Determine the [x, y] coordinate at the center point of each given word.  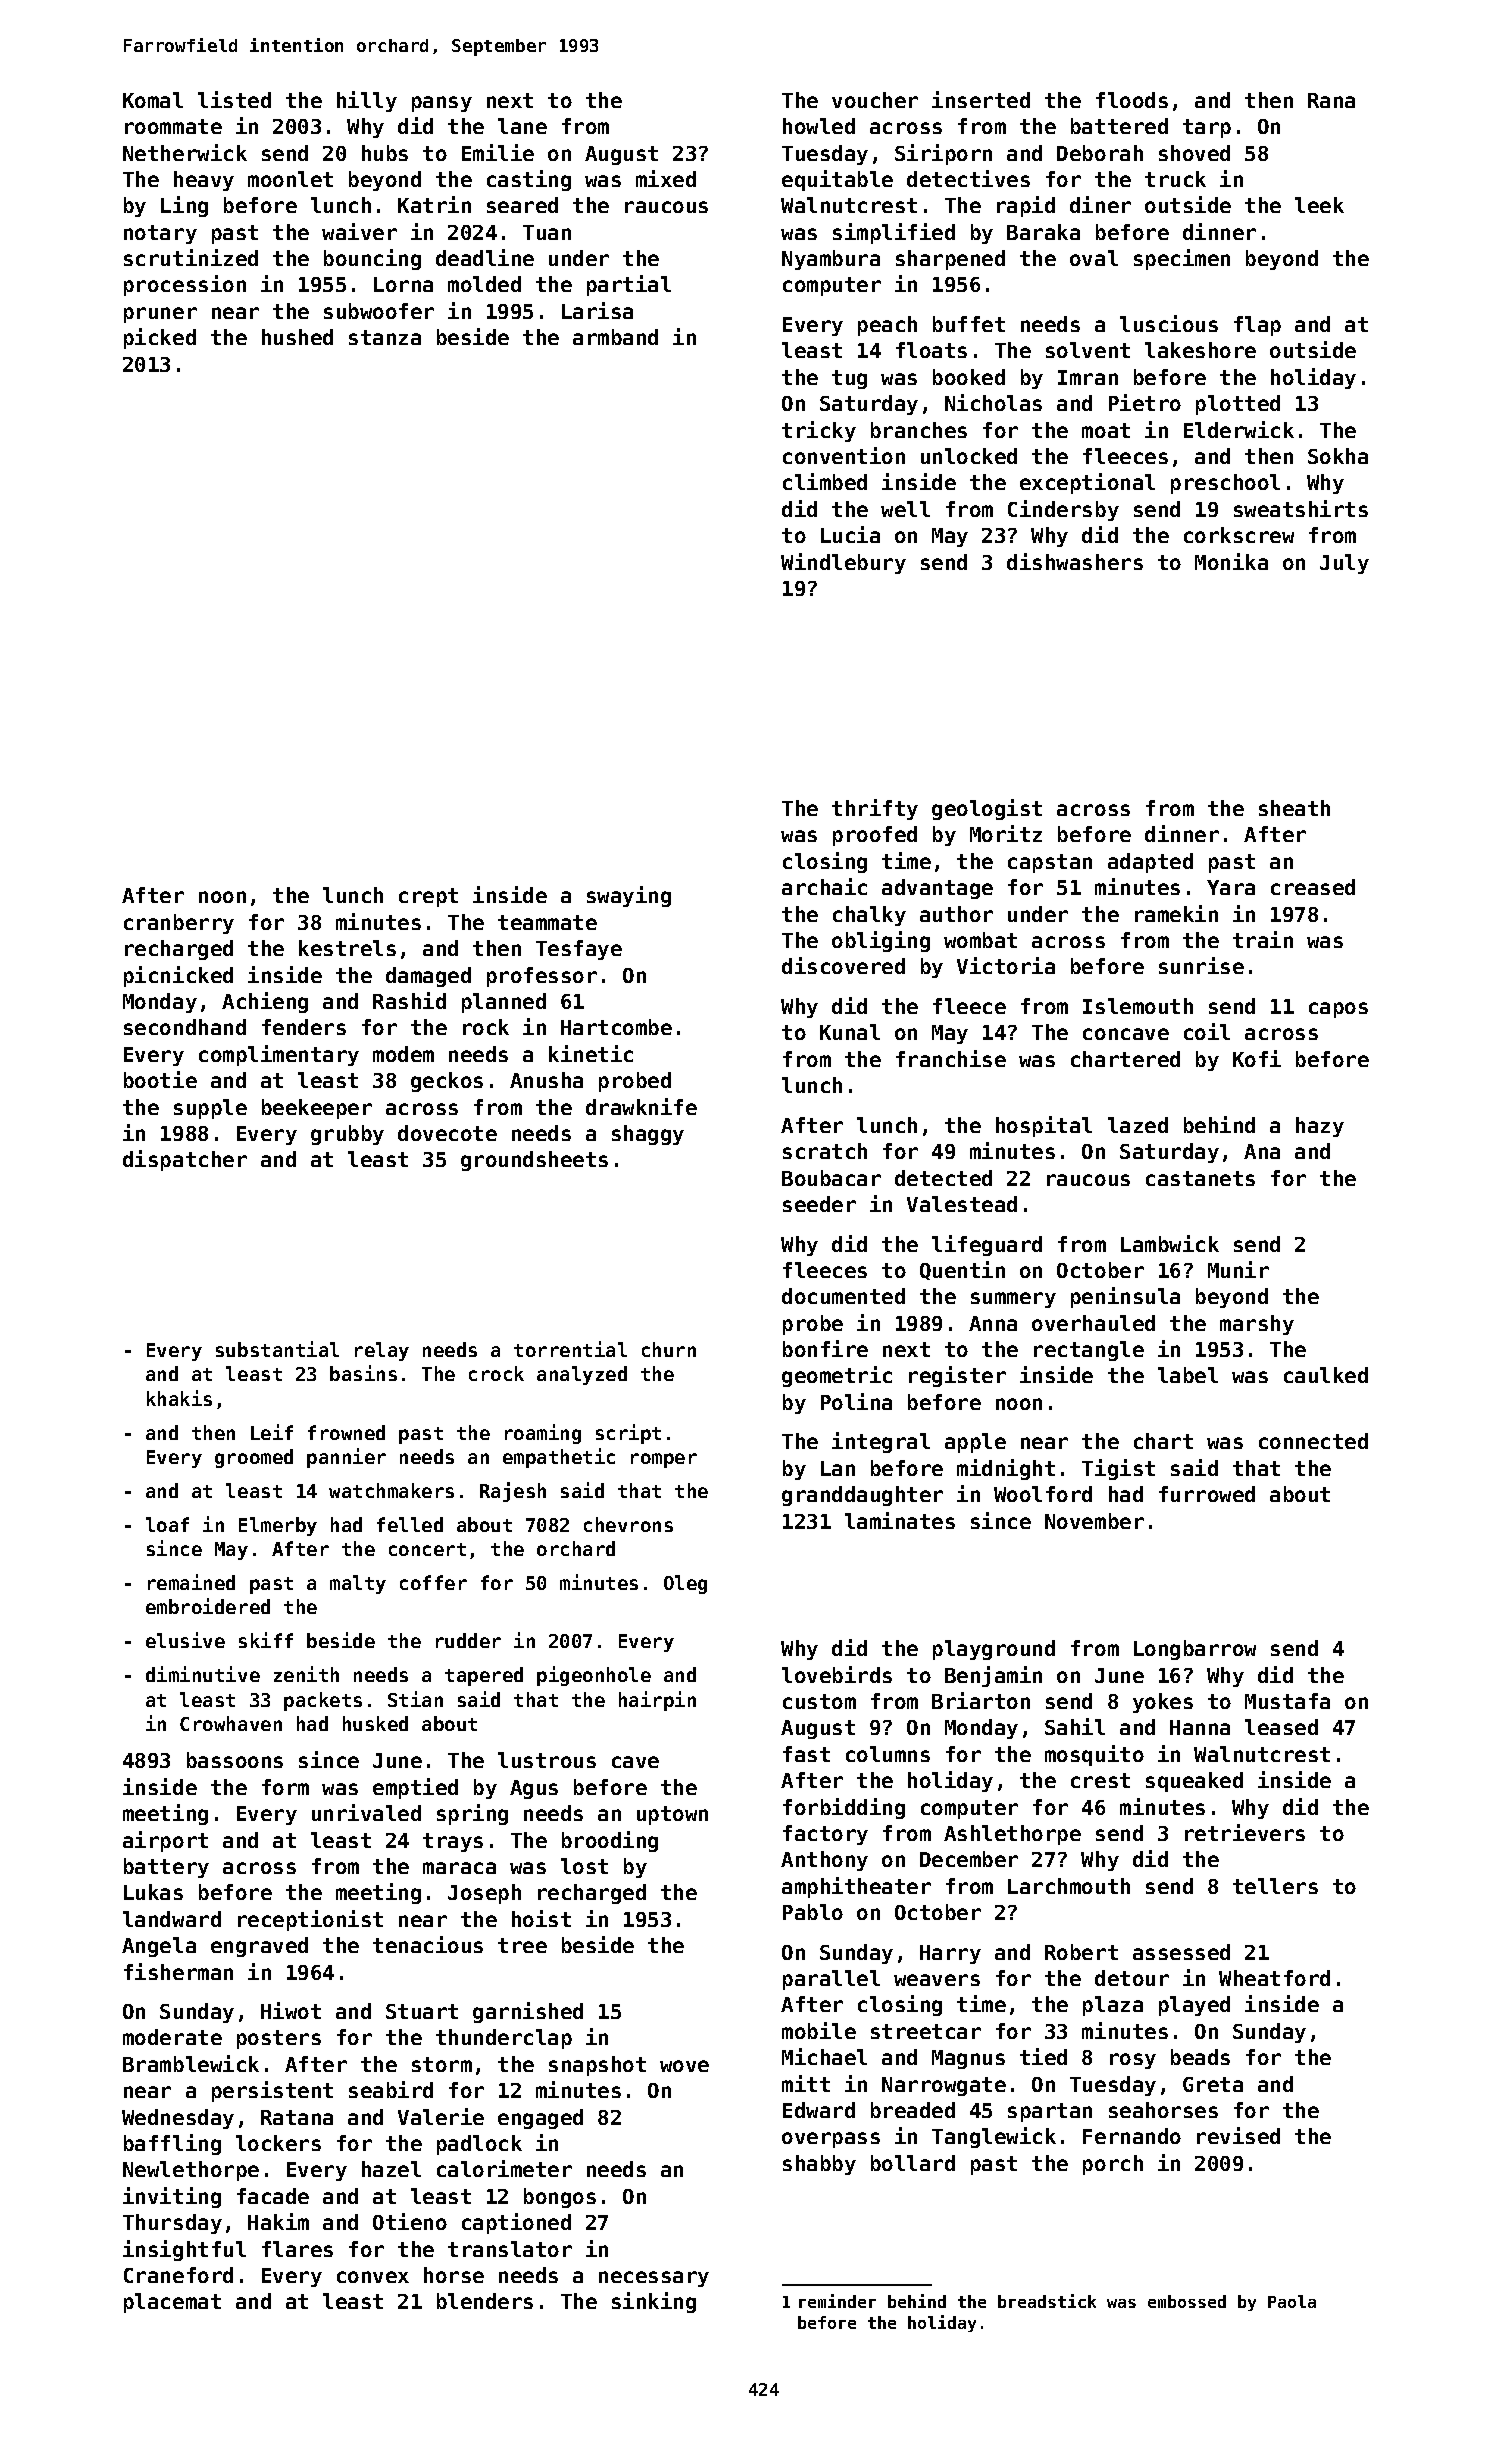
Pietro [1145, 402]
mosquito [1094, 1755]
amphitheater [856, 1887]
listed [234, 99]
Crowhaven [231, 1723]
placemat [172, 2303]
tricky [819, 431]
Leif [272, 1432]
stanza [385, 337]
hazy [1320, 1127]
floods [1132, 100]
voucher [875, 100]
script [628, 1434]
